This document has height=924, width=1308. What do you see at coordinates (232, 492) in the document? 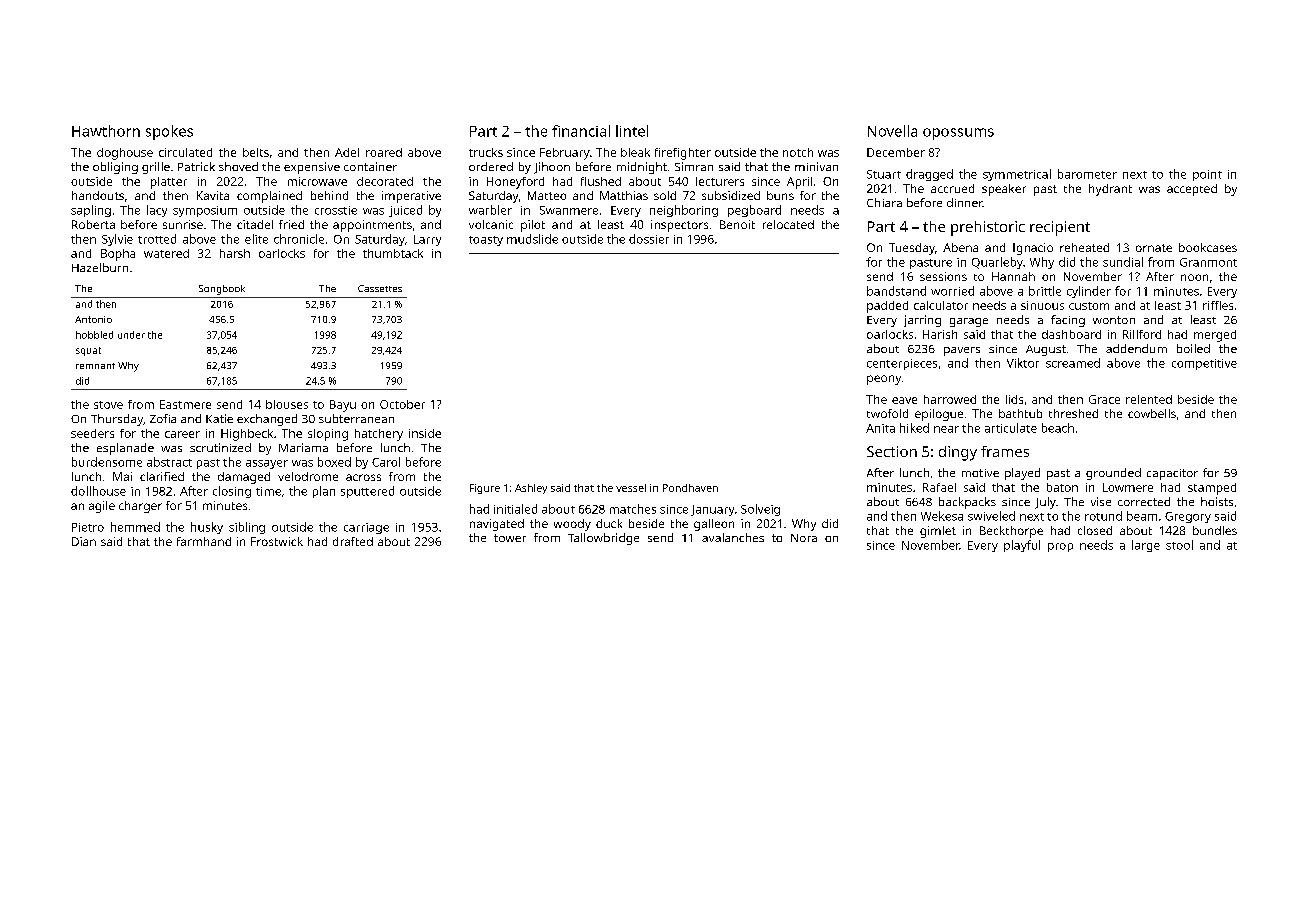
I see `closing` at bounding box center [232, 492].
